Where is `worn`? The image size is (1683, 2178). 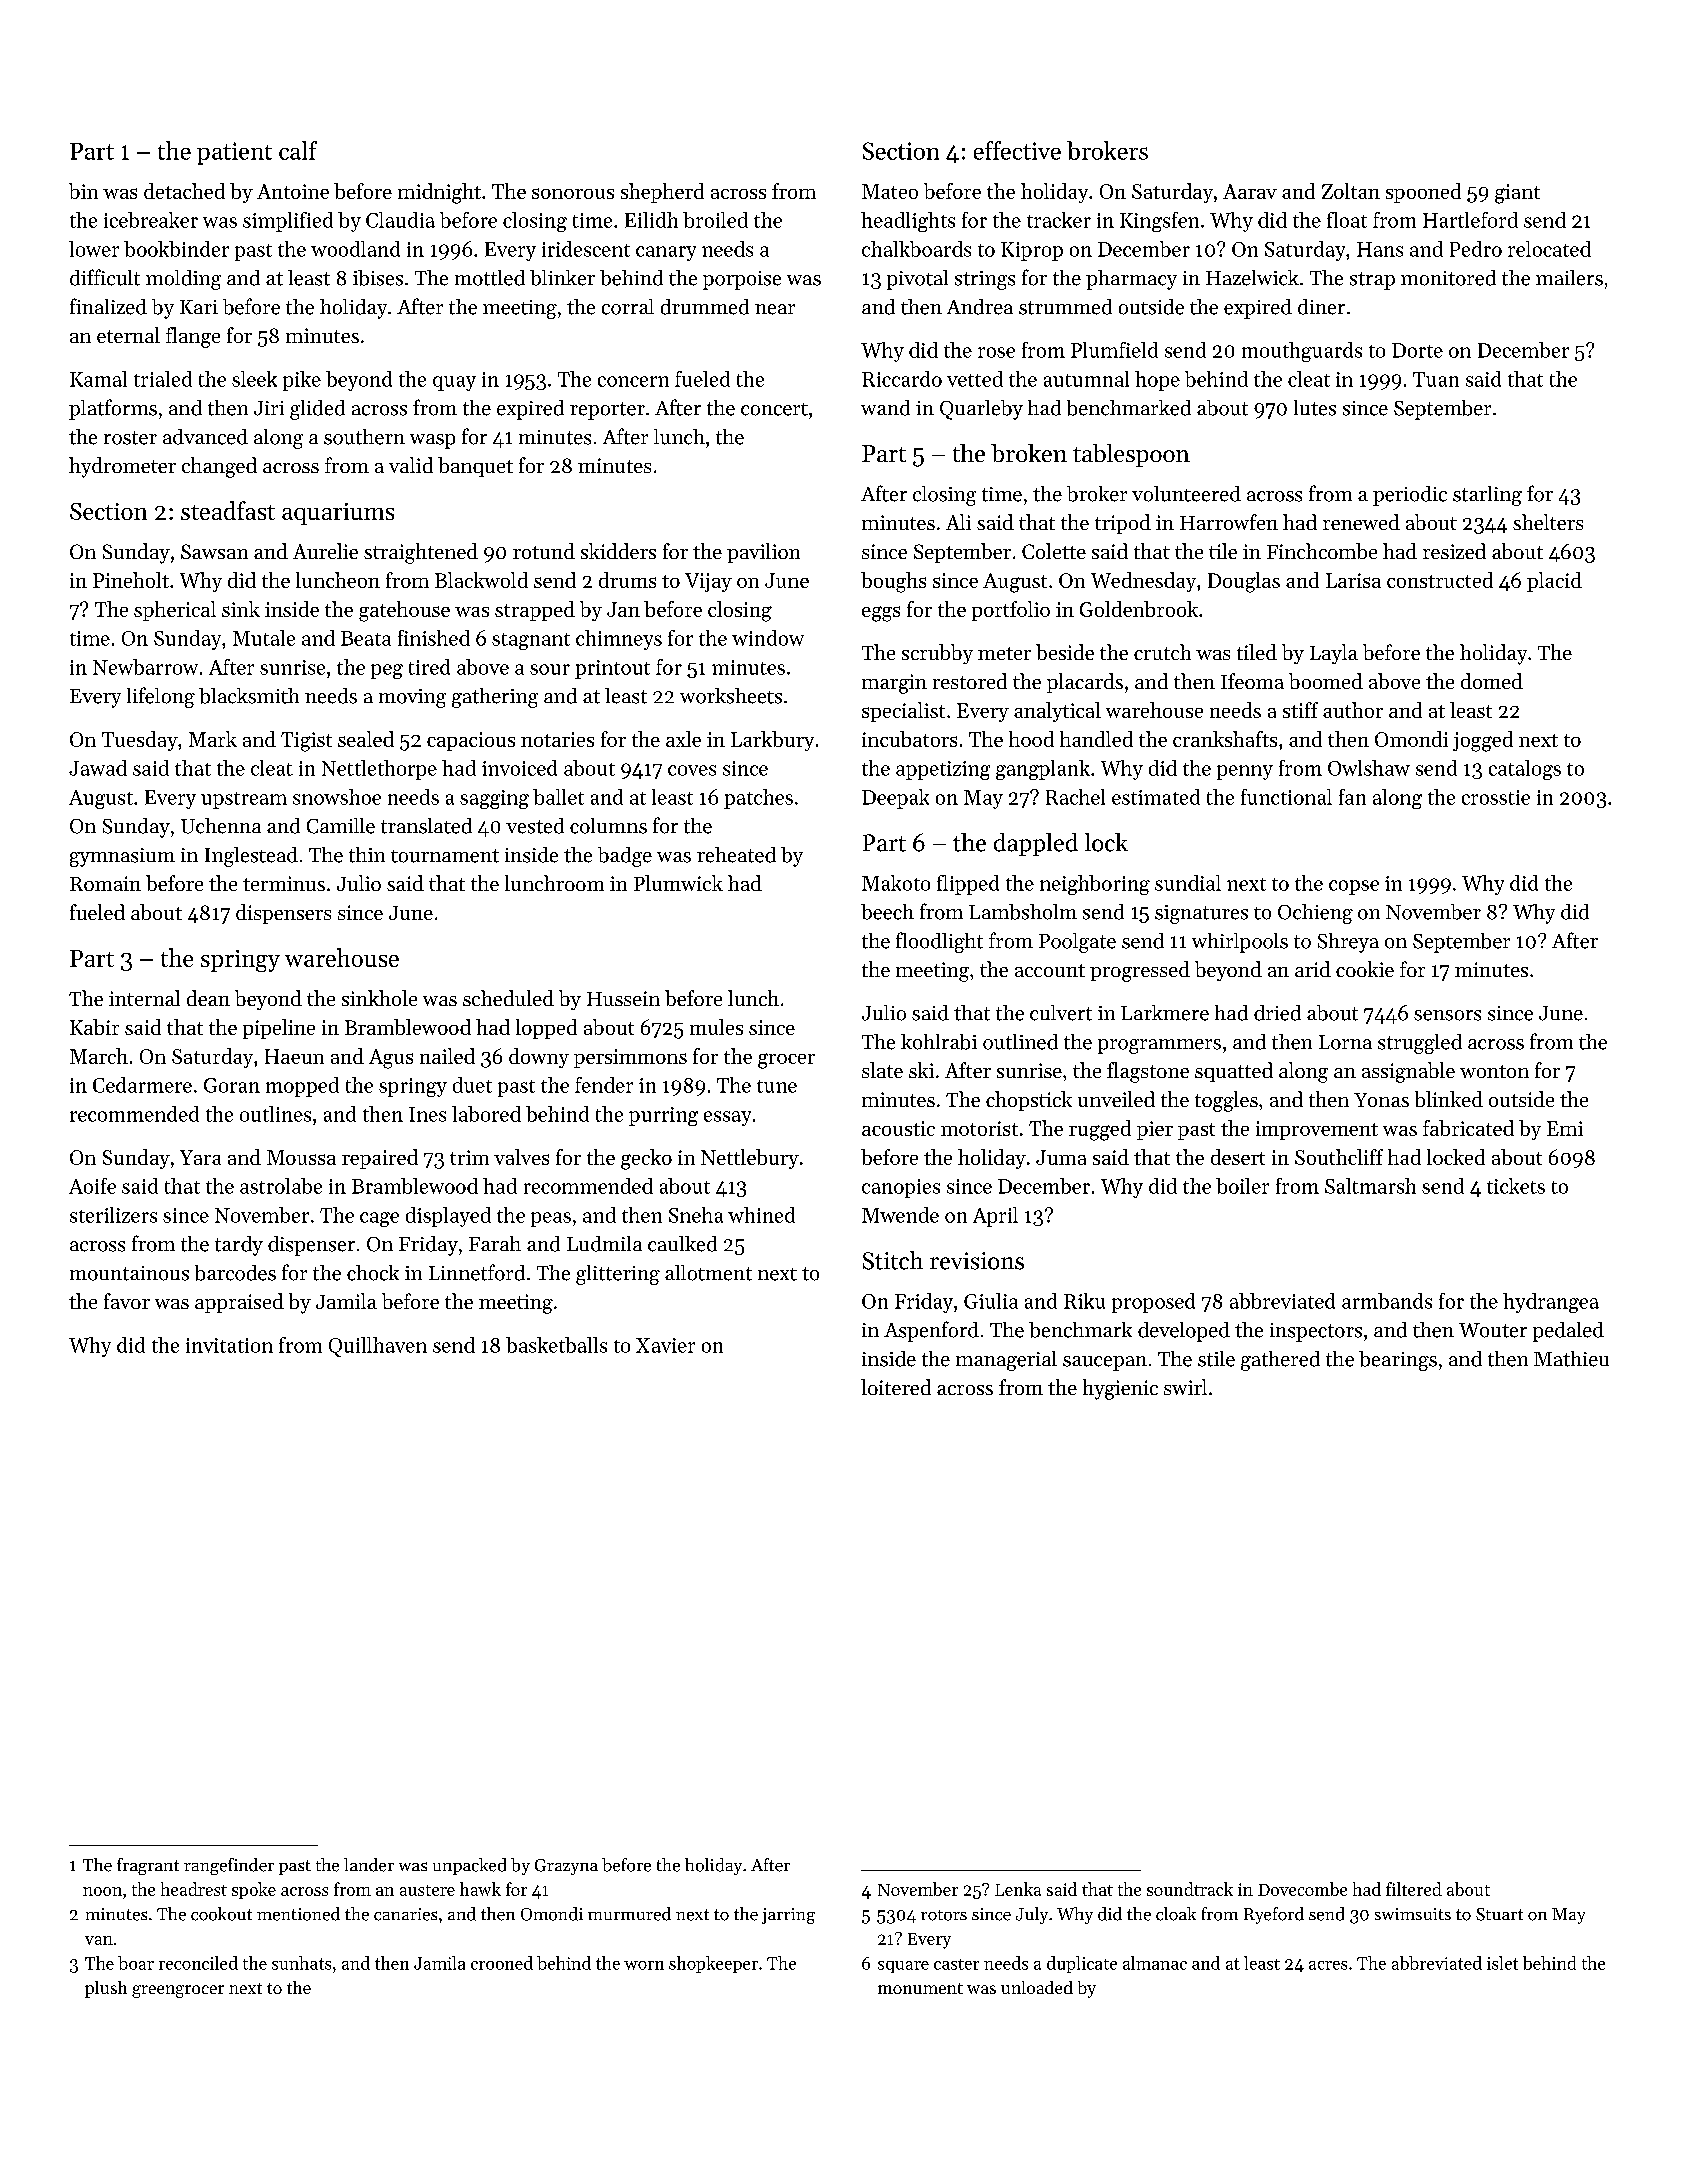
worn is located at coordinates (644, 1965).
